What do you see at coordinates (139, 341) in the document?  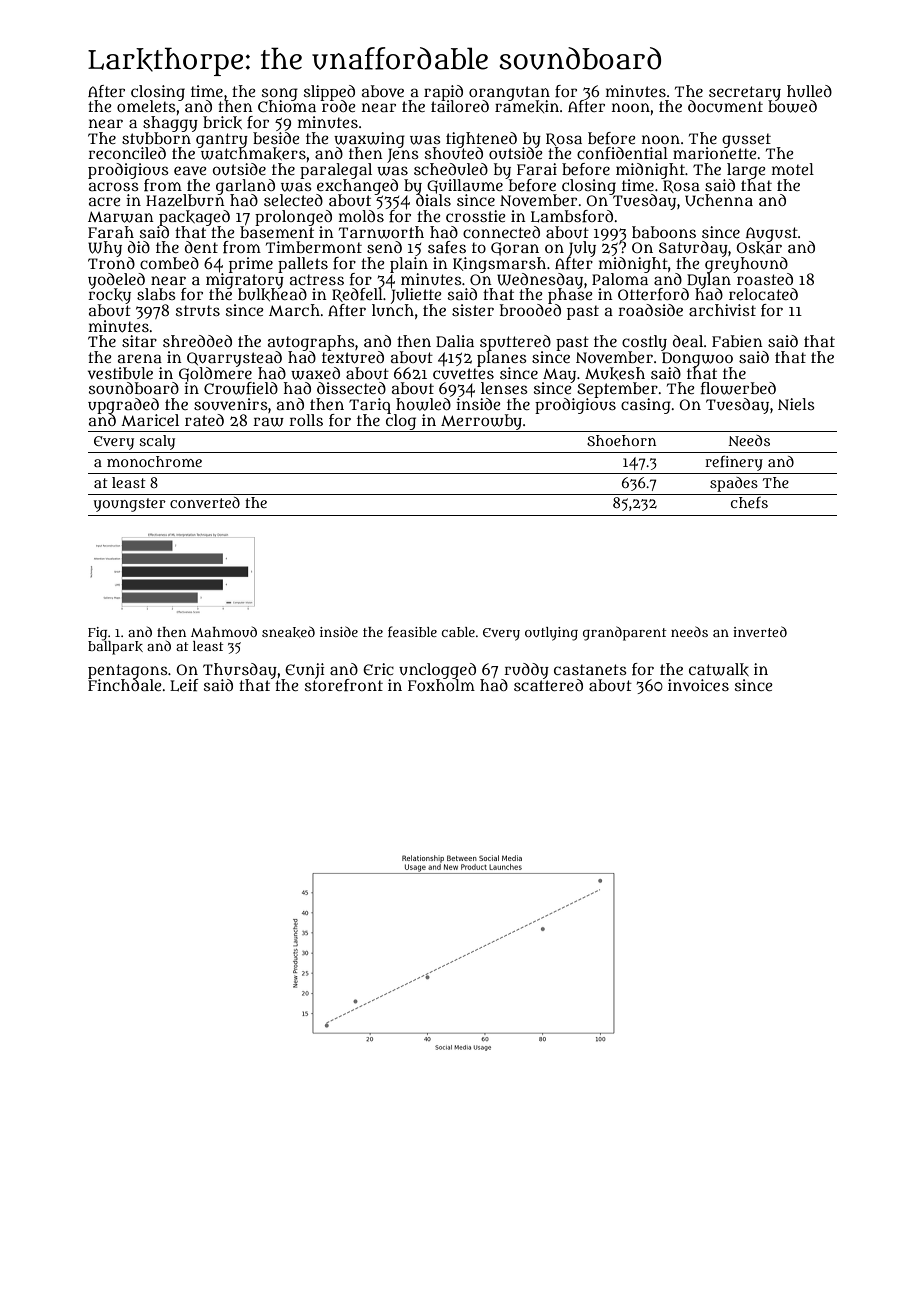 I see `sitar` at bounding box center [139, 341].
